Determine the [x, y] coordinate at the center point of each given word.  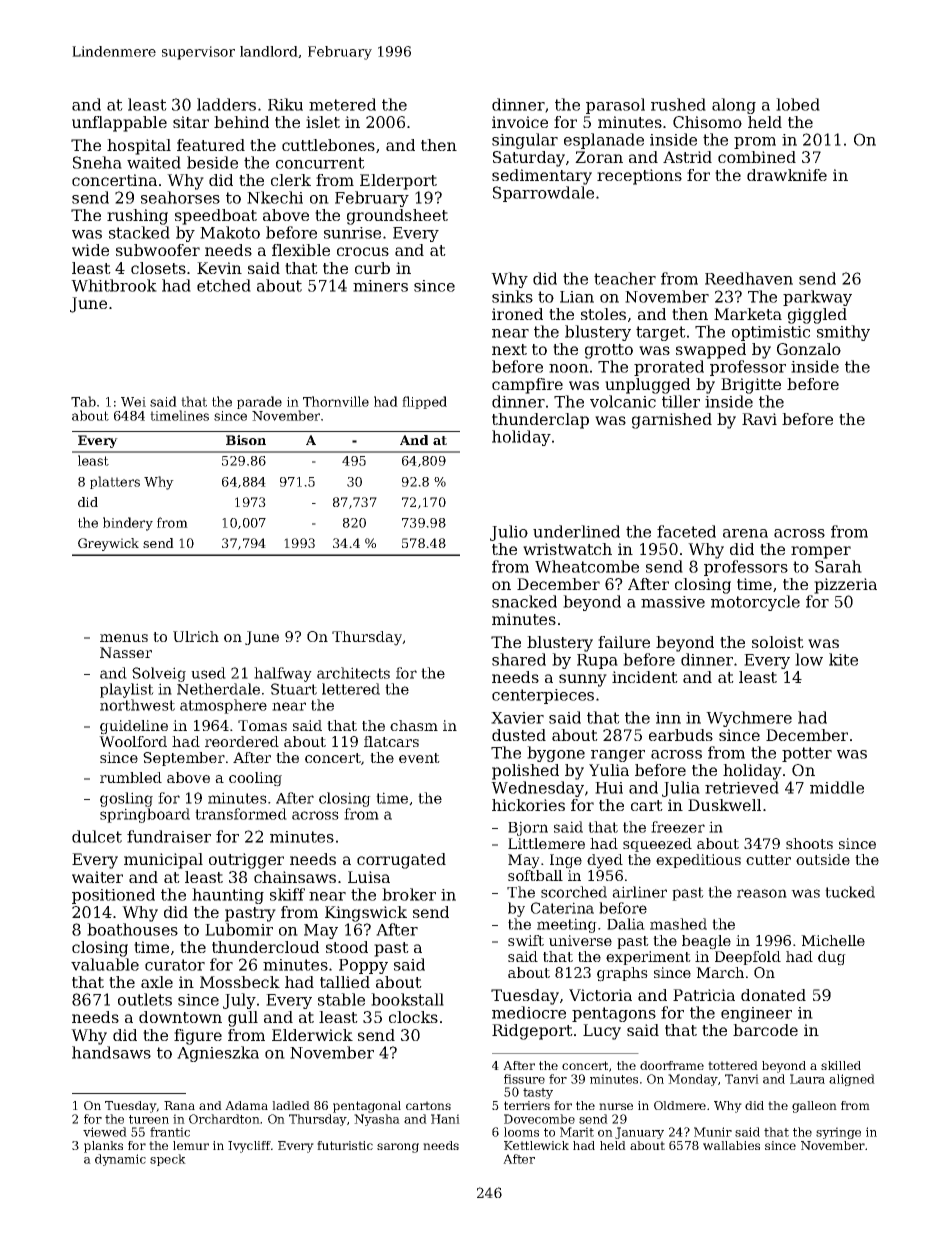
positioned [113, 896]
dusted [519, 735]
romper [821, 552]
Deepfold [748, 958]
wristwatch [567, 549]
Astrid [687, 157]
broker [409, 894]
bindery [128, 524]
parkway [817, 298]
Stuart [294, 689]
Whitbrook [114, 285]
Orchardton [224, 1119]
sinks [512, 296]
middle [837, 787]
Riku [285, 104]
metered [342, 104]
